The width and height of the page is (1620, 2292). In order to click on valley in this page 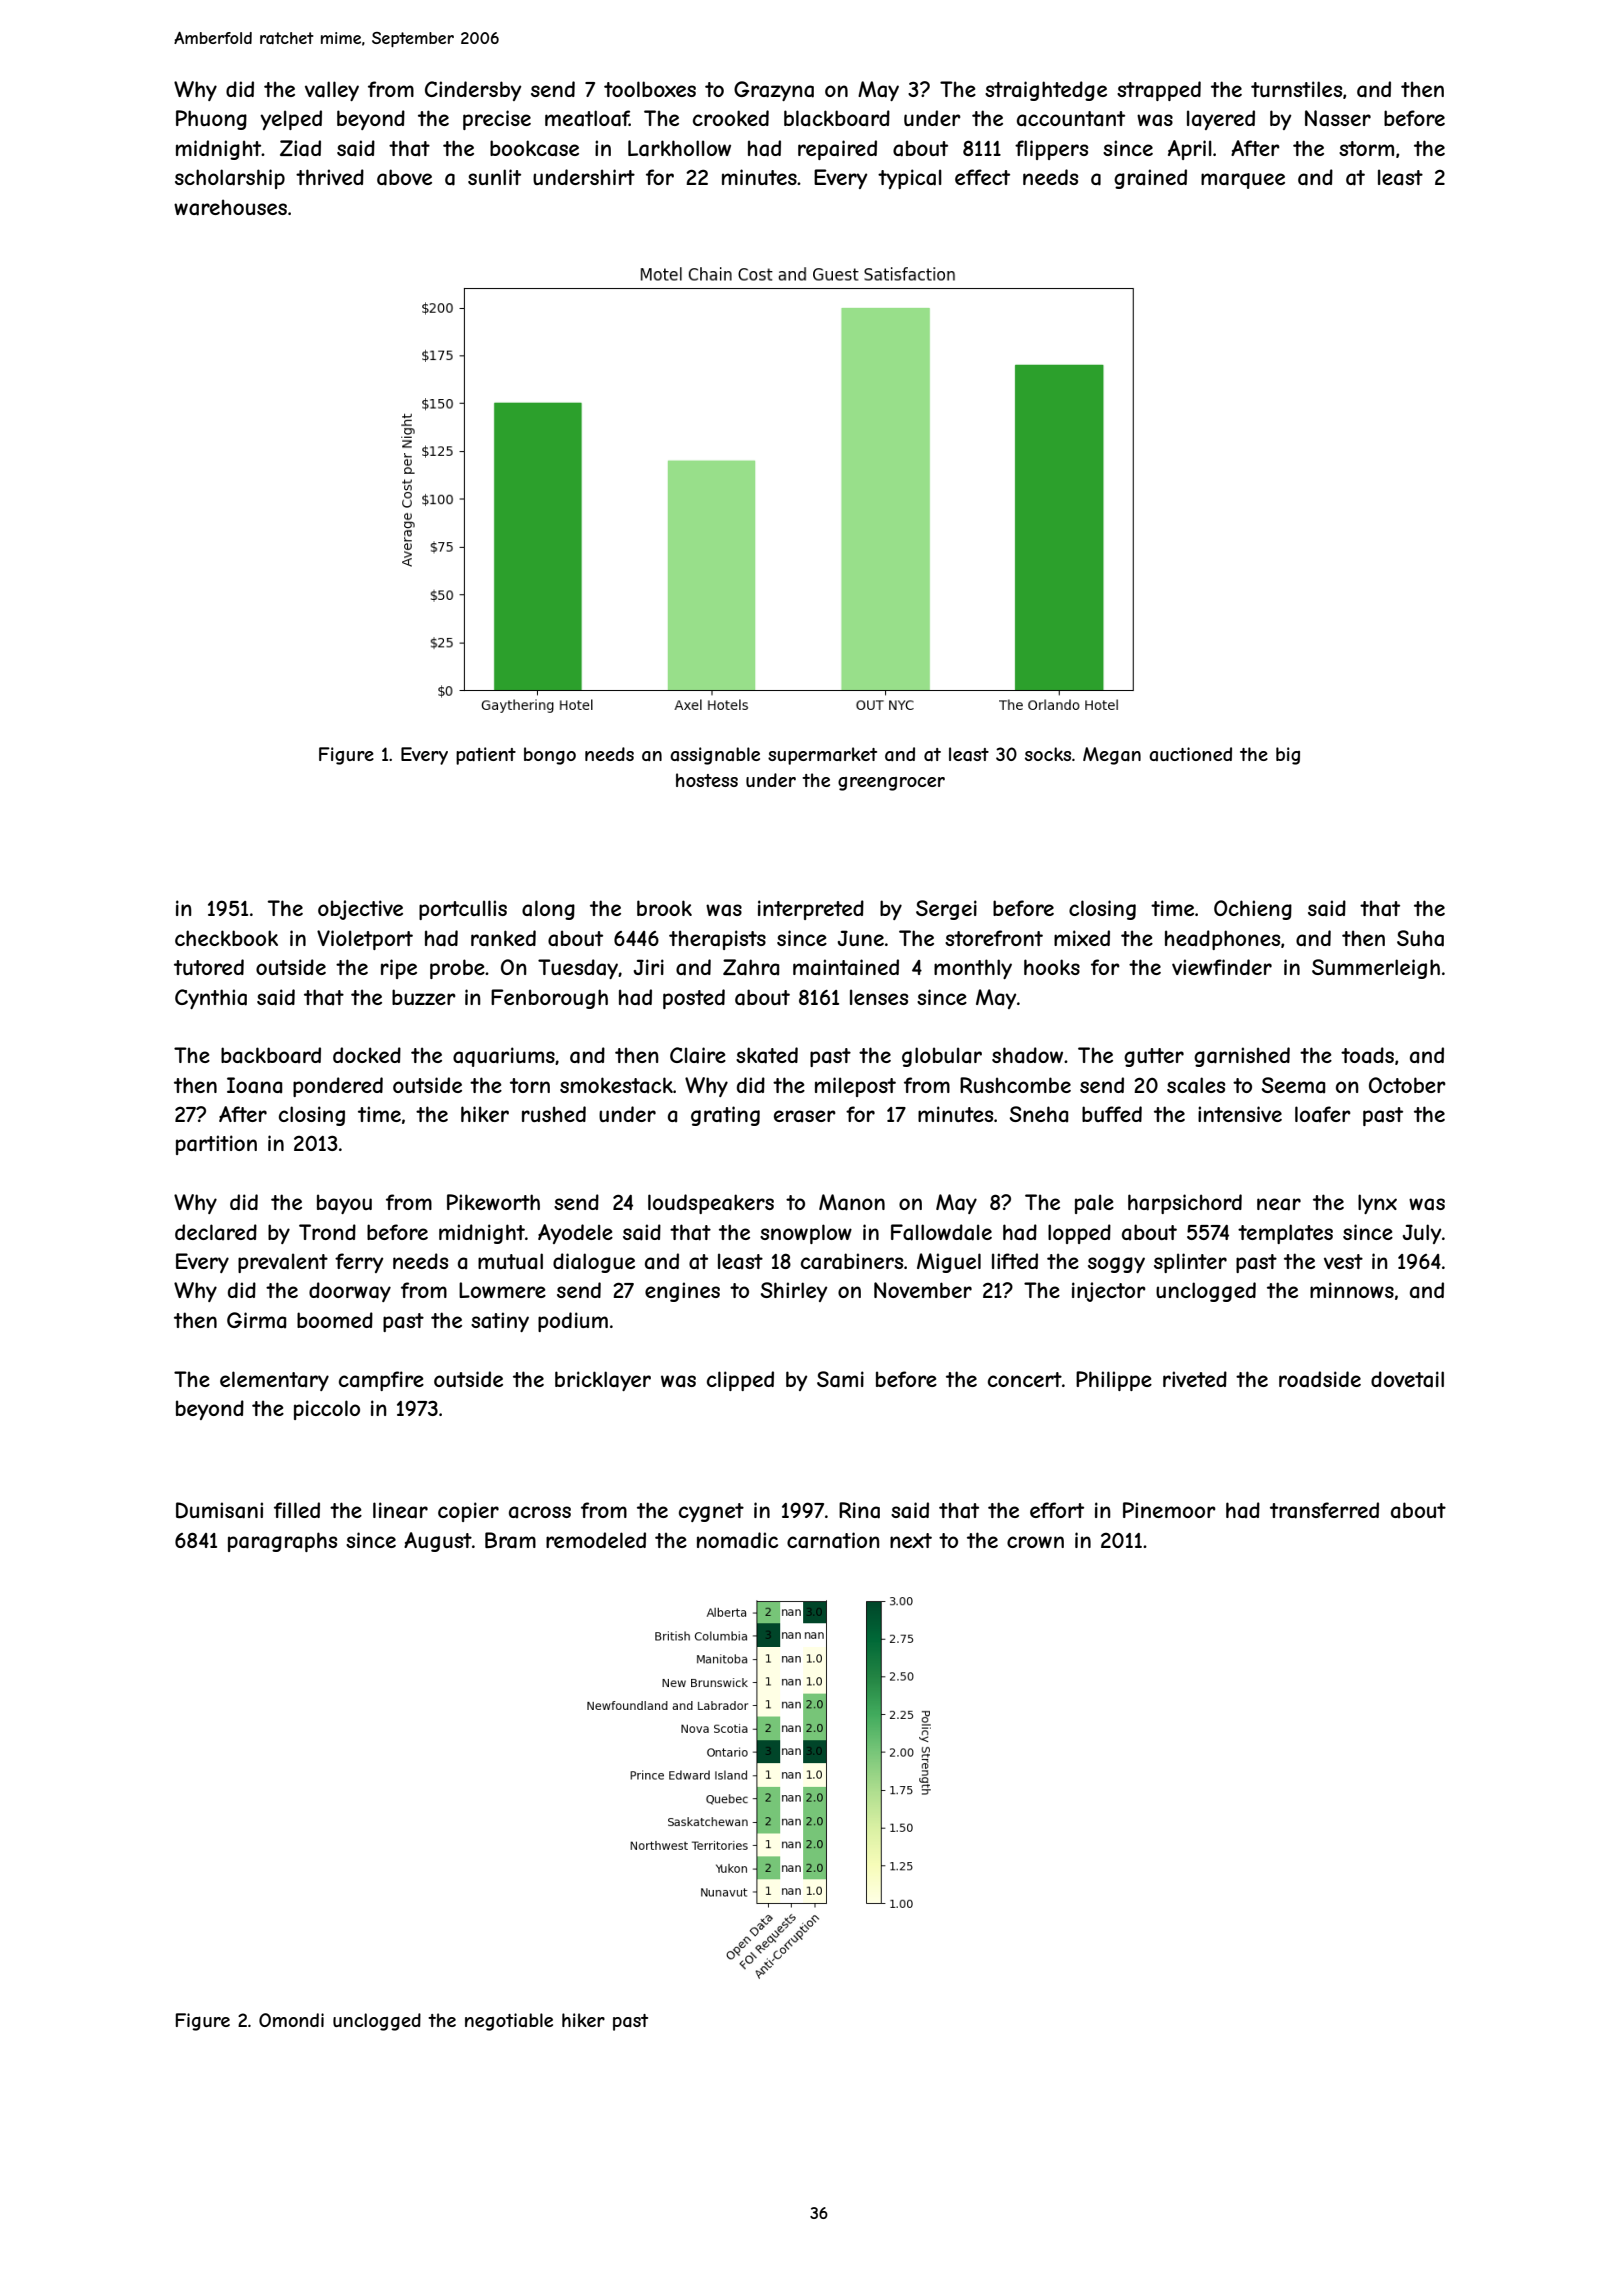, I will do `click(332, 91)`.
